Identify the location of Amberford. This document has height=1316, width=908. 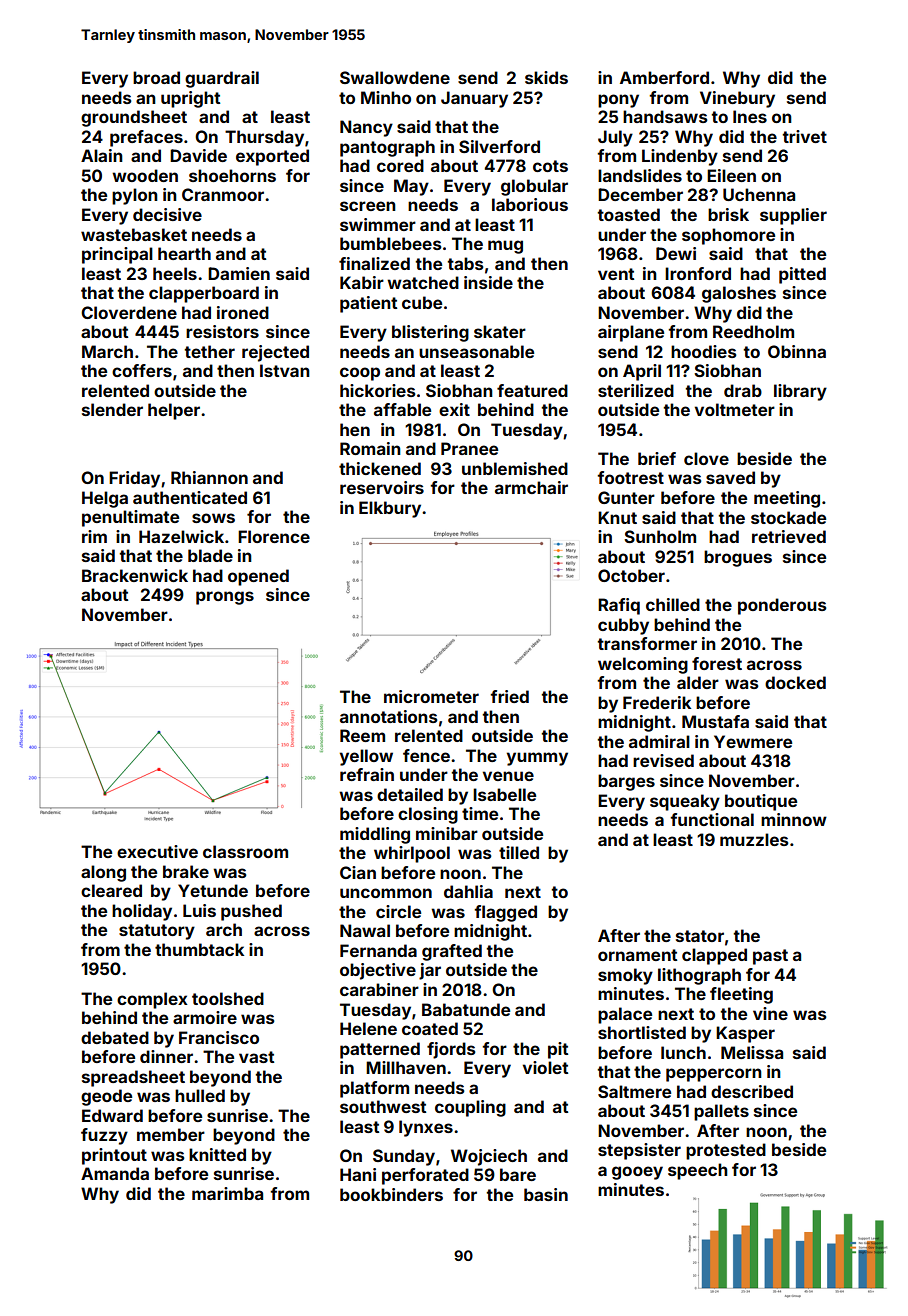
(664, 77).
